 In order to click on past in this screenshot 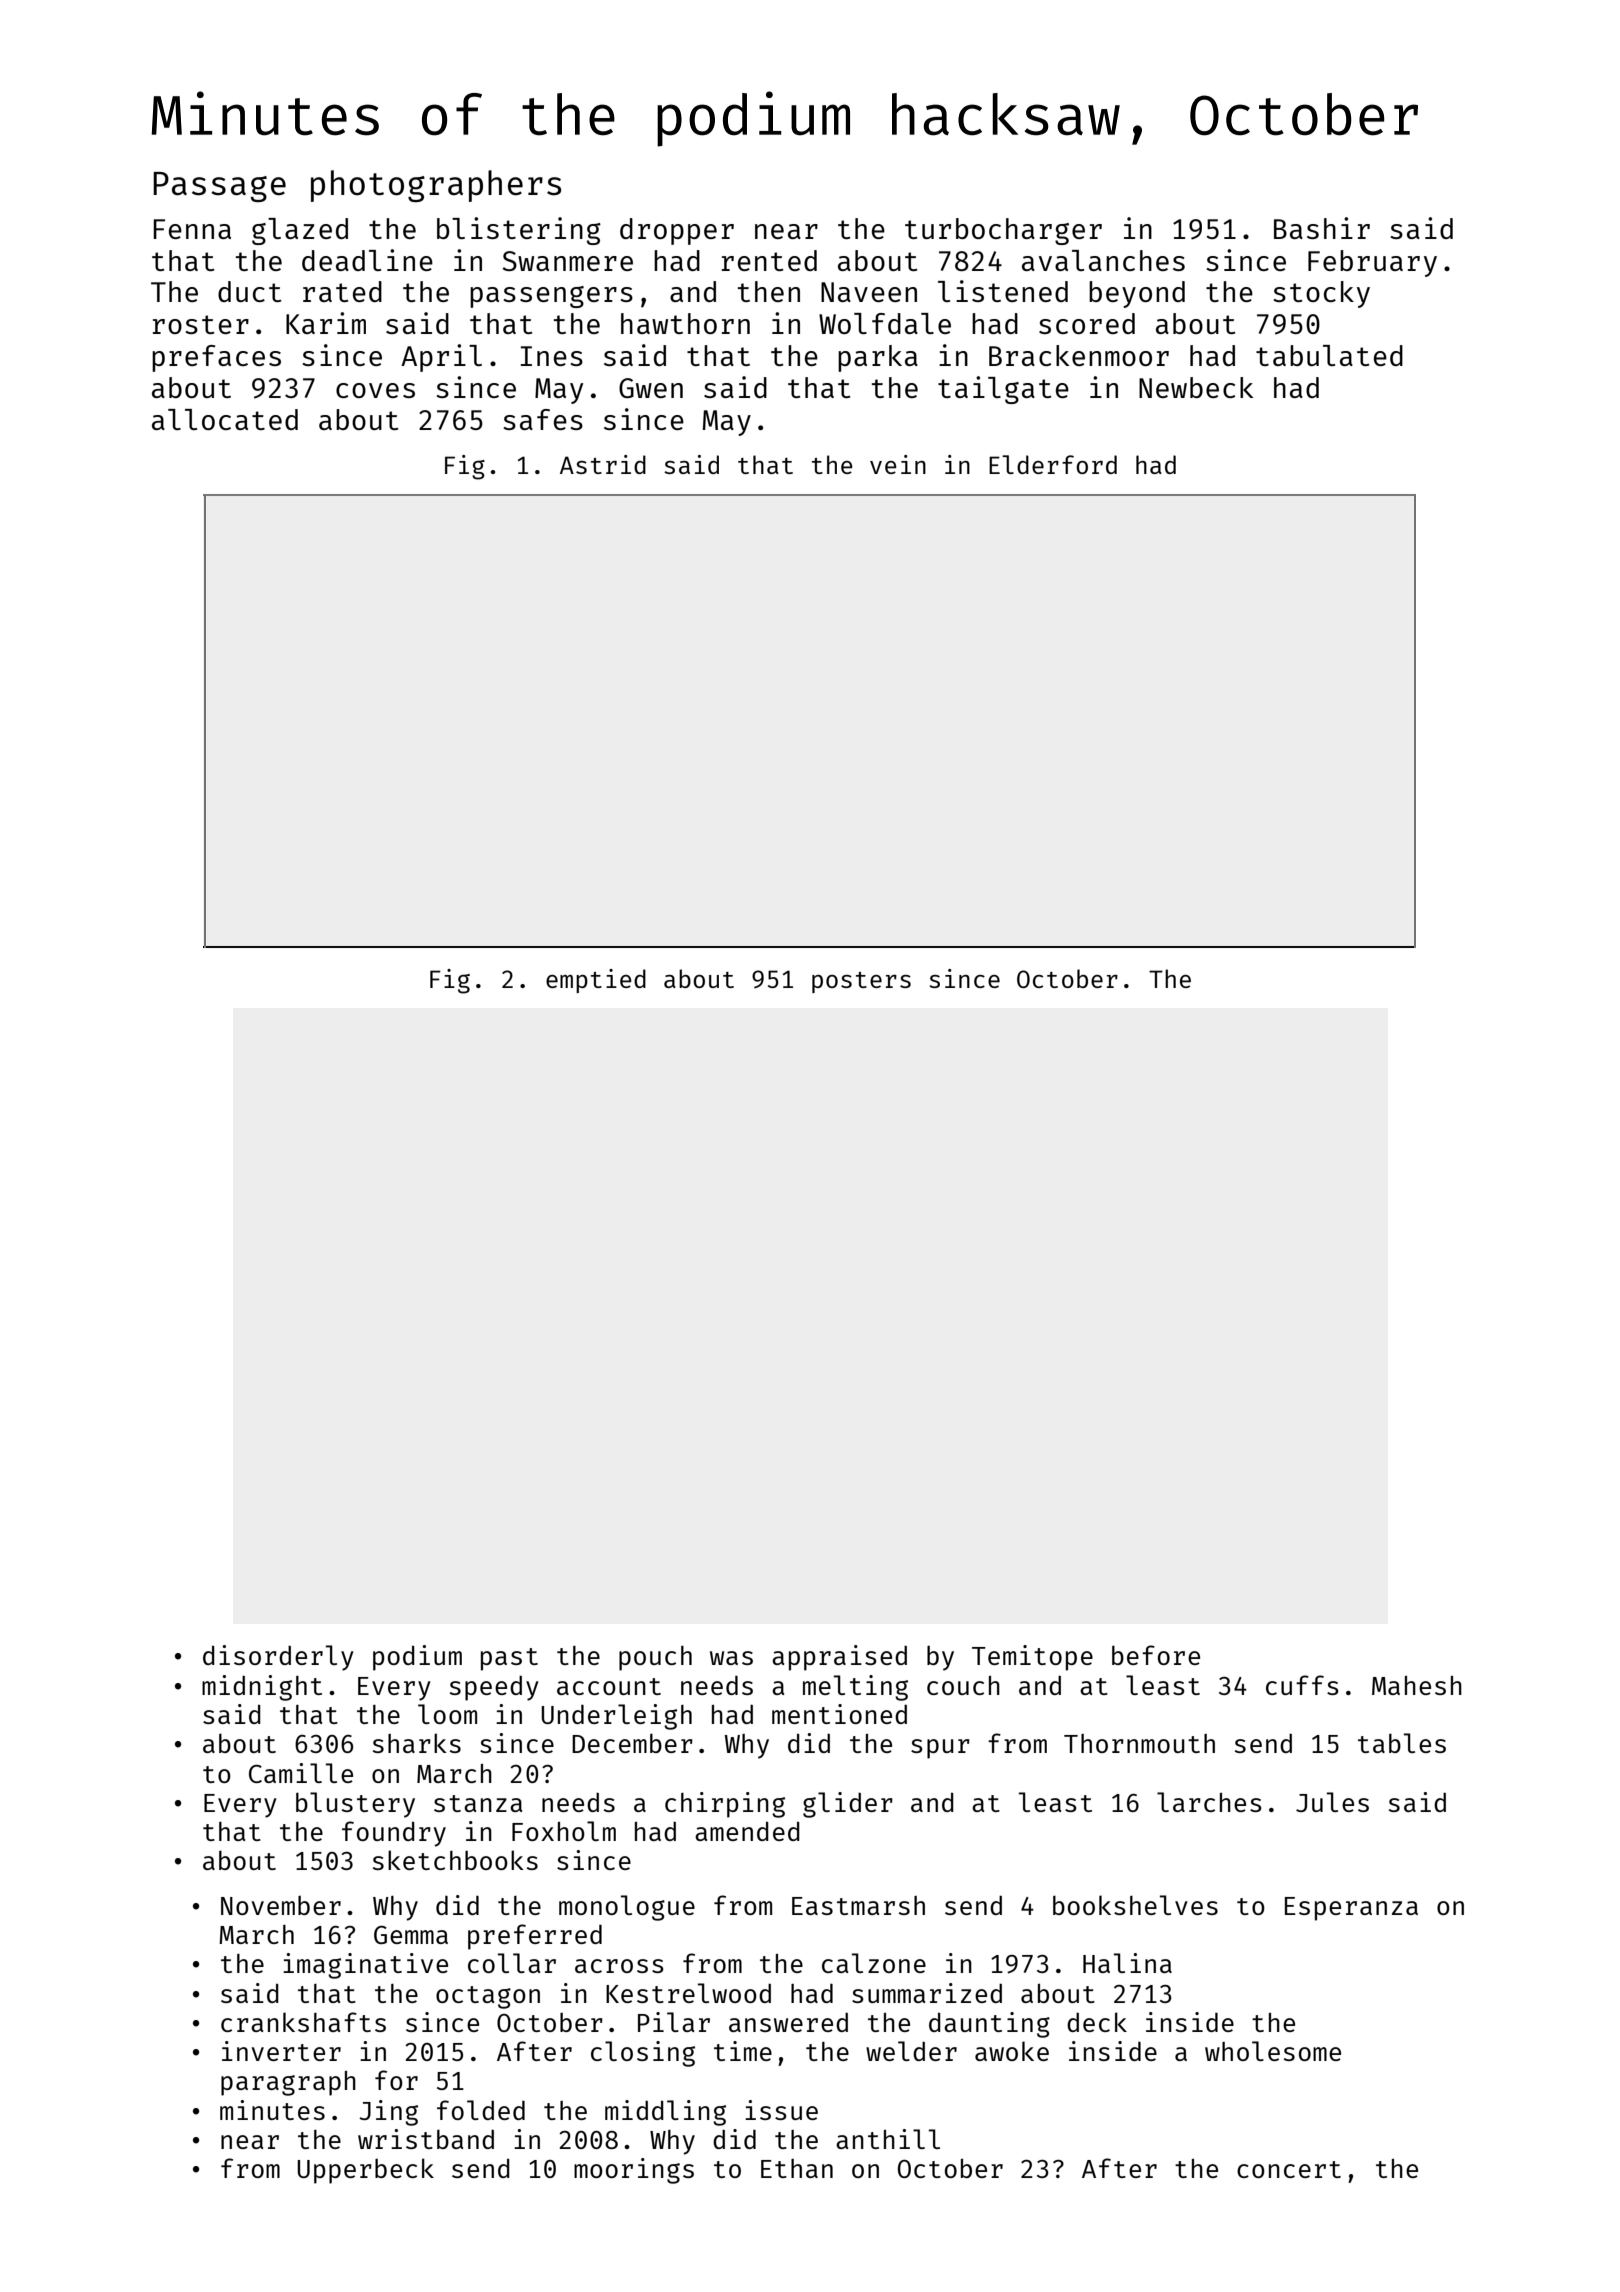, I will do `click(509, 1659)`.
